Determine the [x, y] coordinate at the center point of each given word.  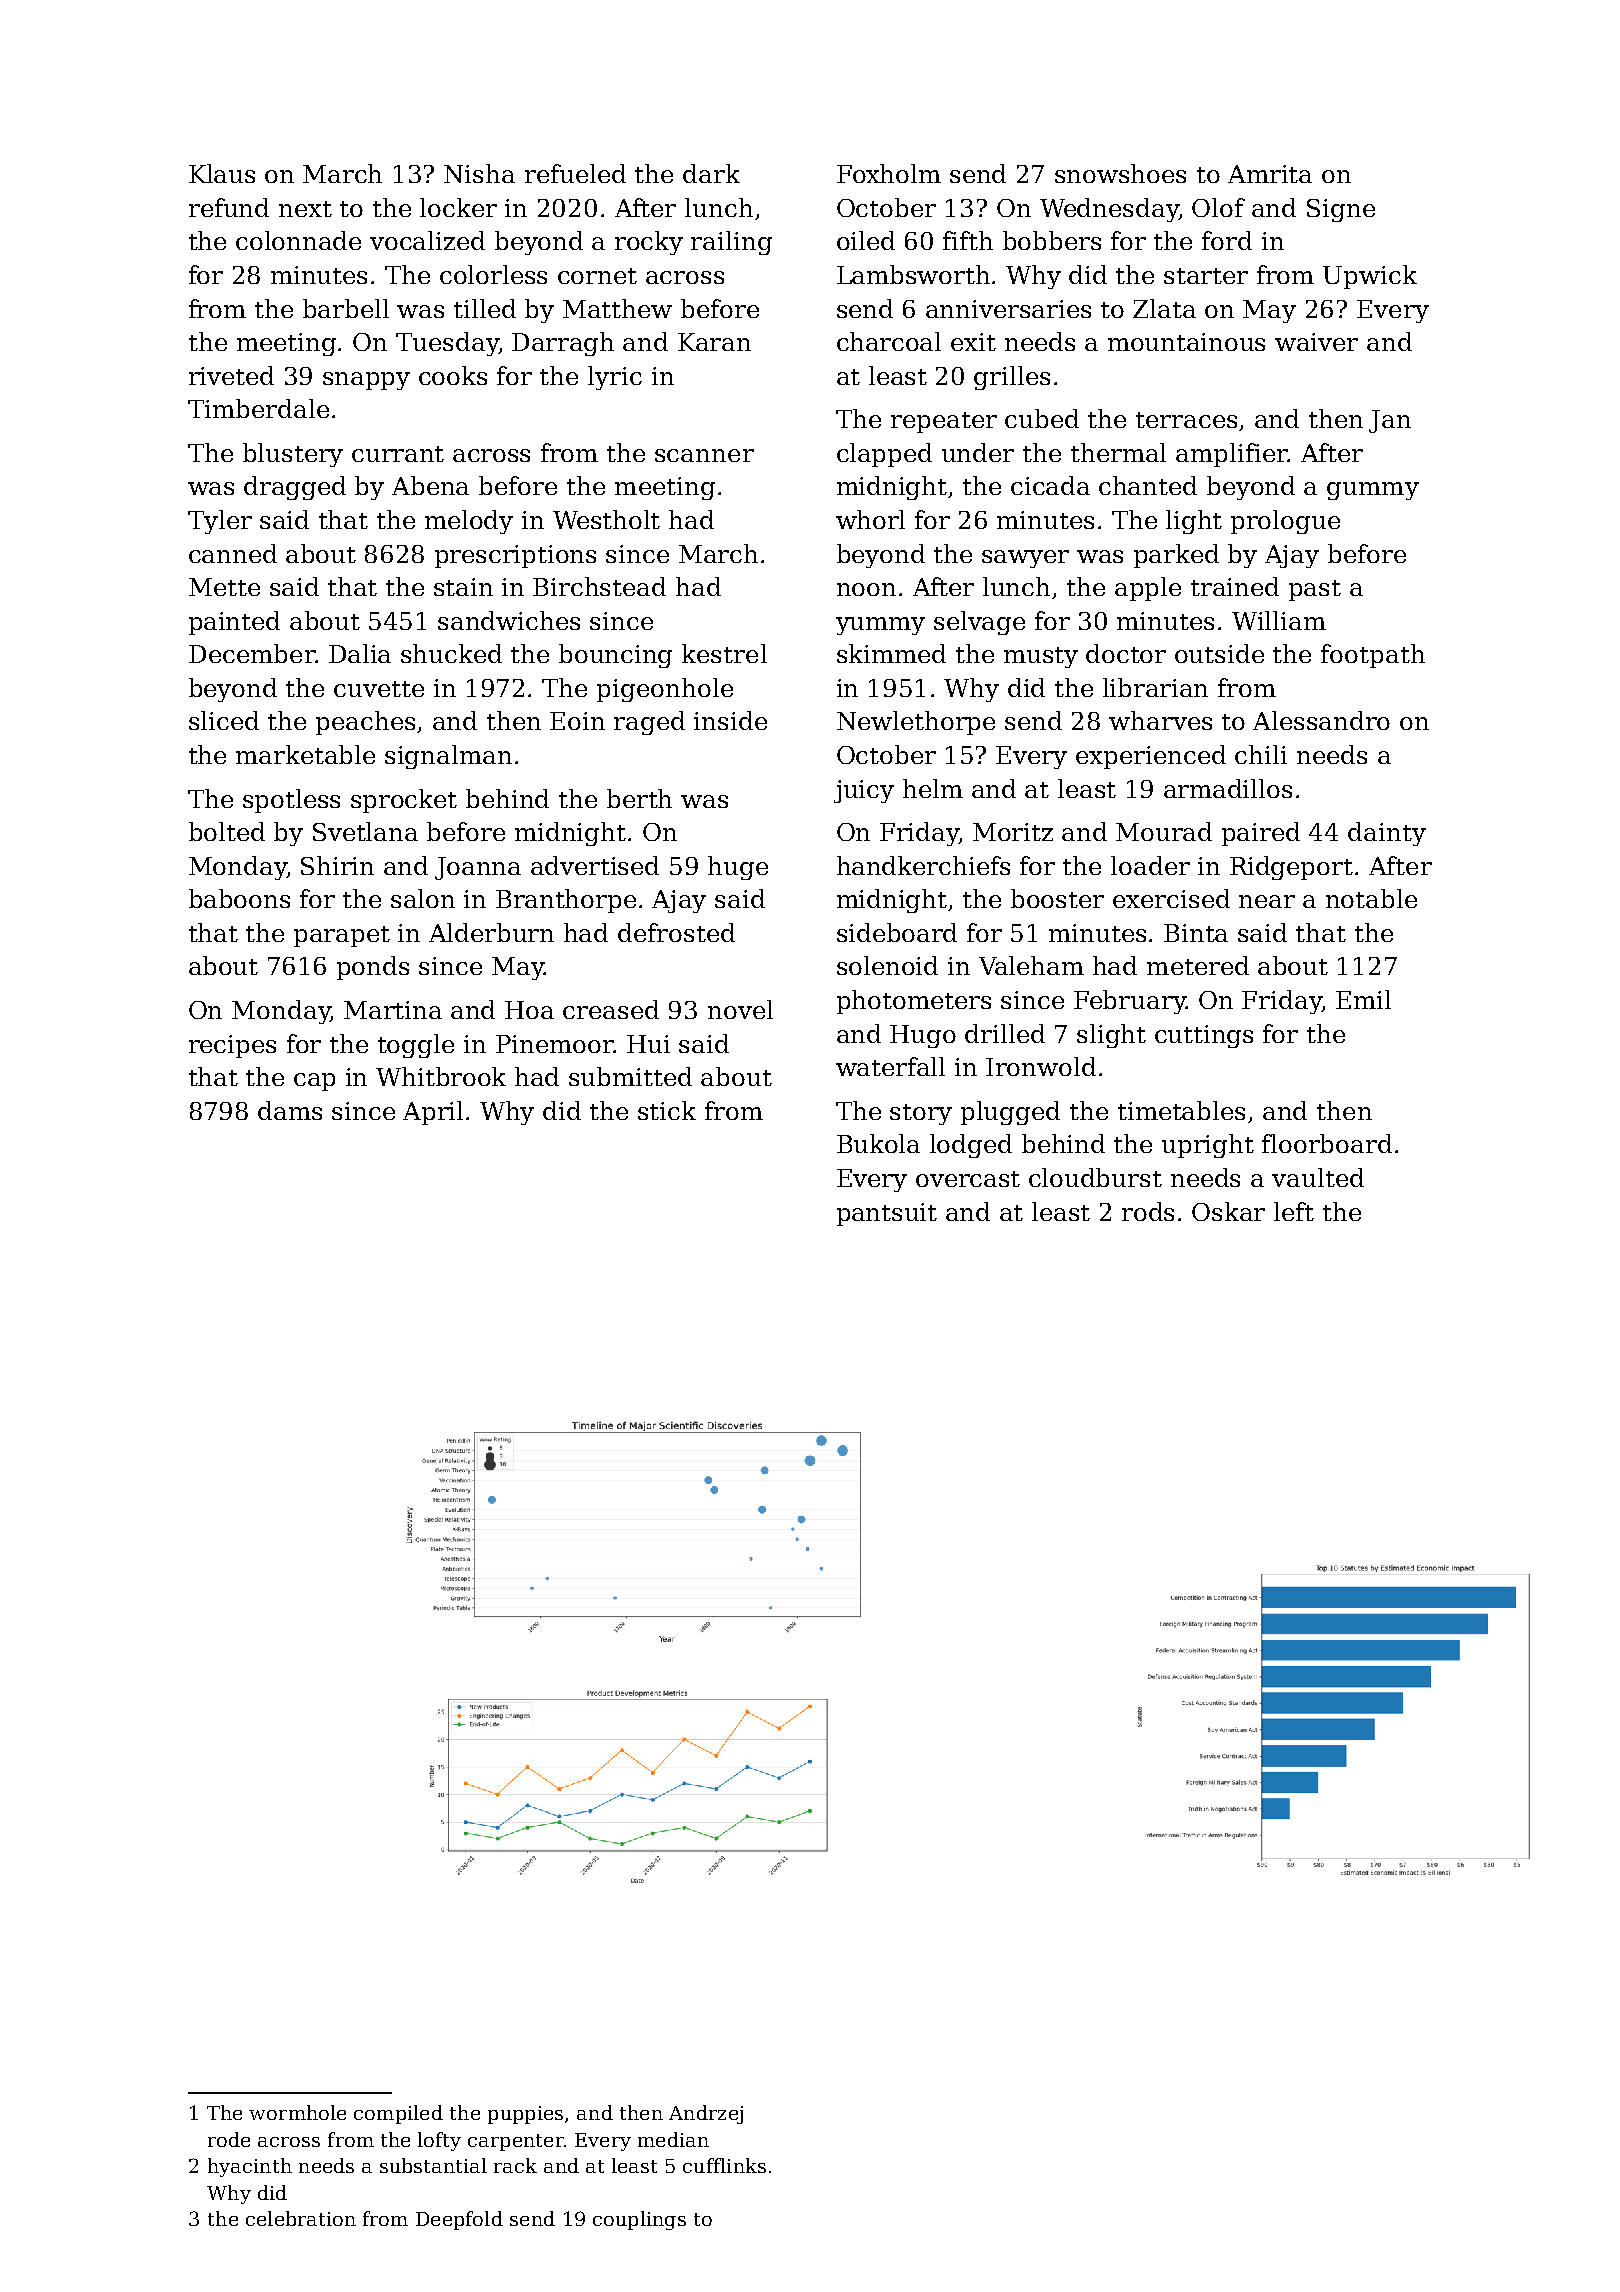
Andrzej [706, 2114]
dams [290, 1110]
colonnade [298, 240]
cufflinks [724, 2165]
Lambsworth [913, 274]
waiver [1316, 342]
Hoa [529, 1010]
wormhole [297, 2112]
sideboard [897, 932]
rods [1148, 1211]
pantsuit [887, 1214]
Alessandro [1321, 720]
